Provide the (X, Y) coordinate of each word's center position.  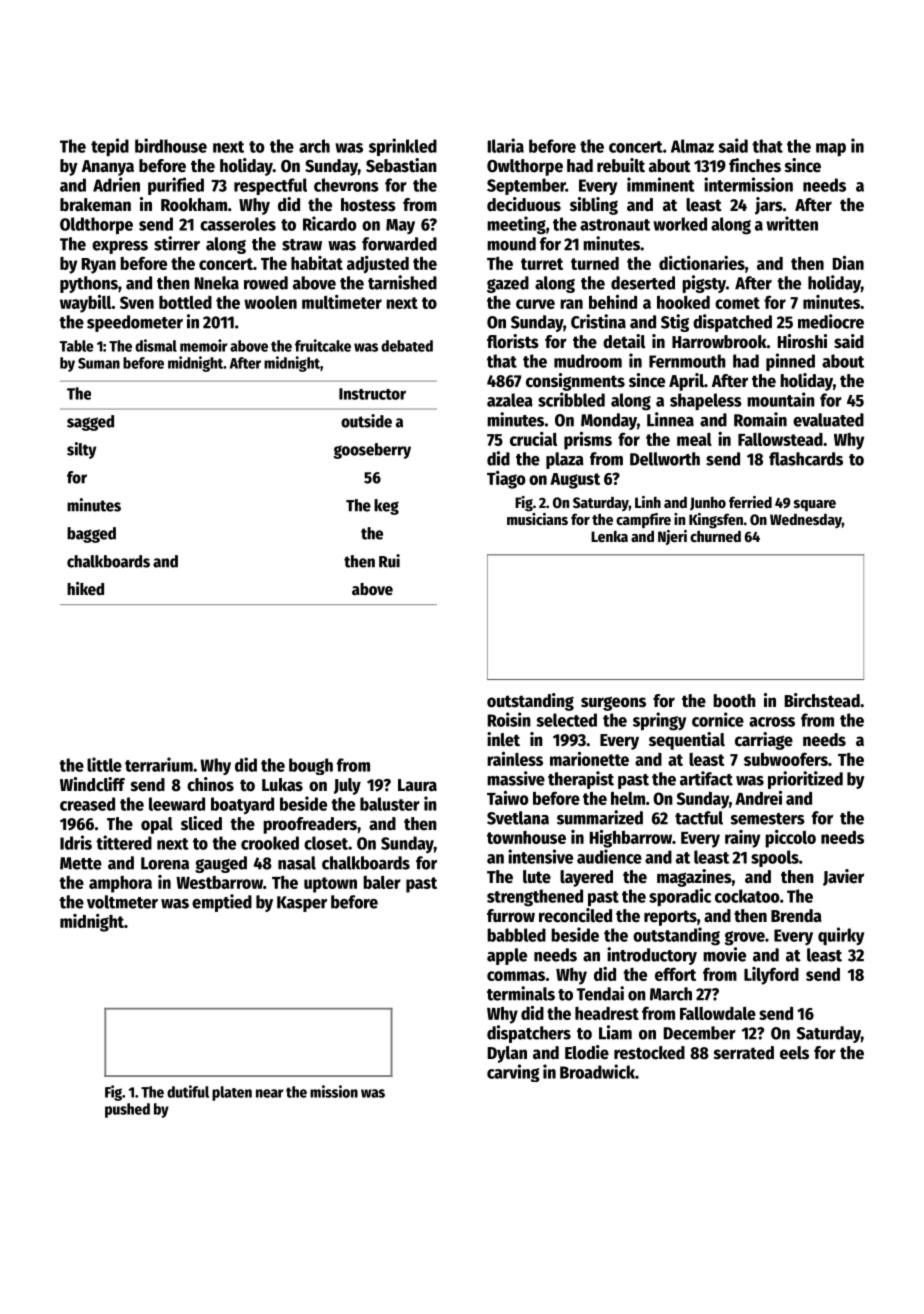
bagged (91, 535)
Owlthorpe (525, 167)
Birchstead (822, 700)
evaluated (828, 420)
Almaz (692, 146)
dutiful (188, 1091)
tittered (124, 842)
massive (516, 778)
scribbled (571, 399)
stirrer (177, 243)
